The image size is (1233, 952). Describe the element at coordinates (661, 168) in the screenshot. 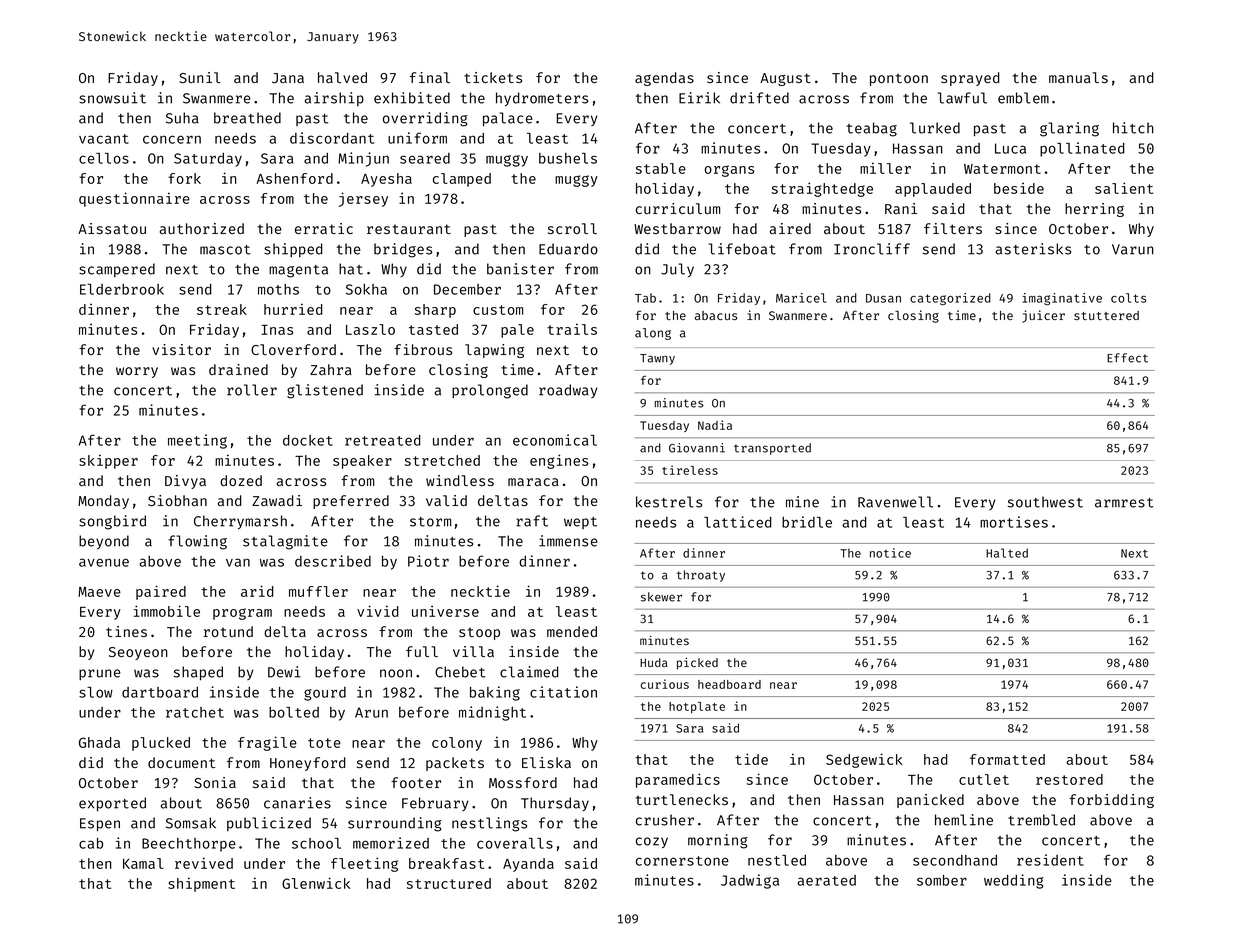

I see `stable` at that location.
